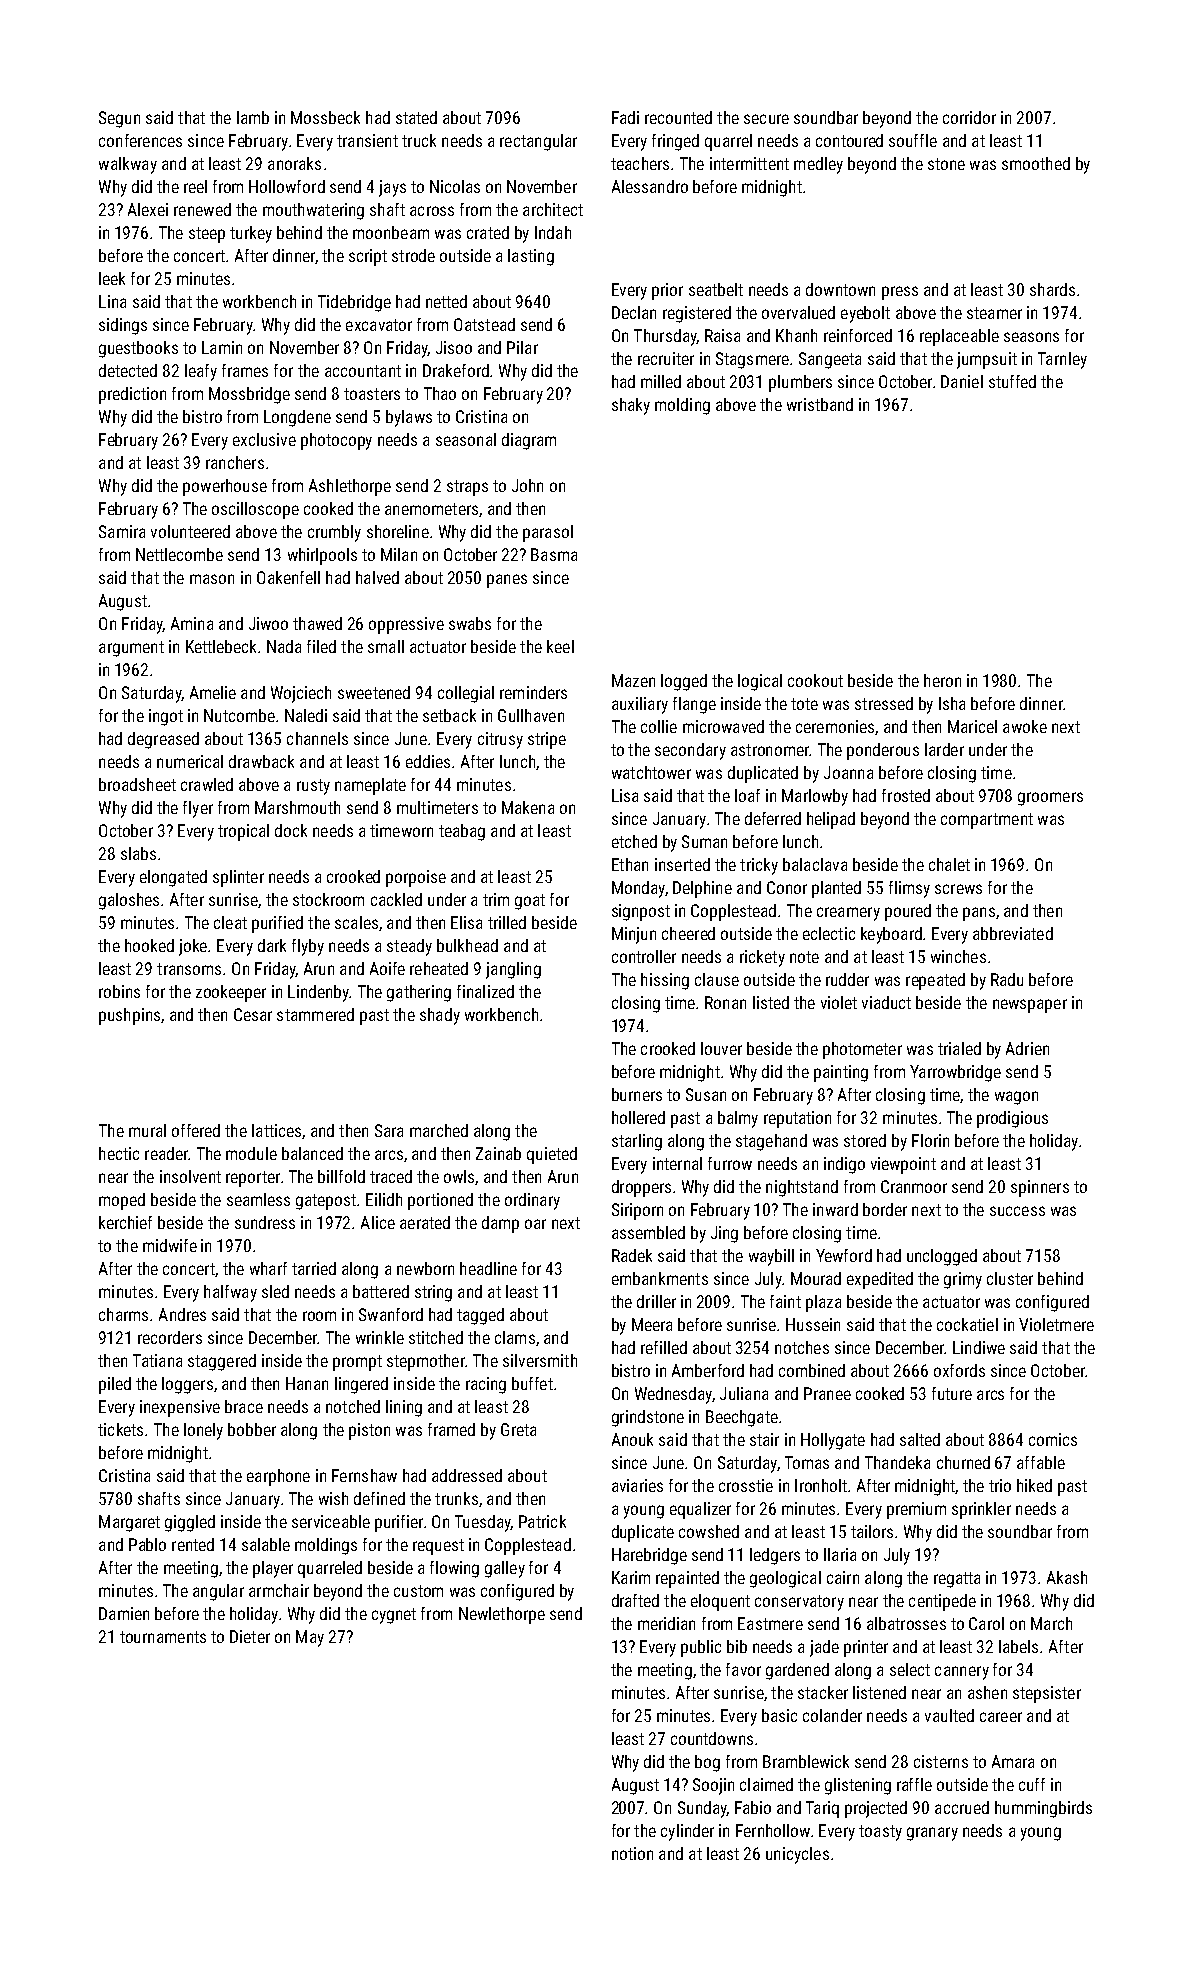 Image resolution: width=1194 pixels, height=1967 pixels. What do you see at coordinates (637, 1094) in the page?
I see `burners` at bounding box center [637, 1094].
